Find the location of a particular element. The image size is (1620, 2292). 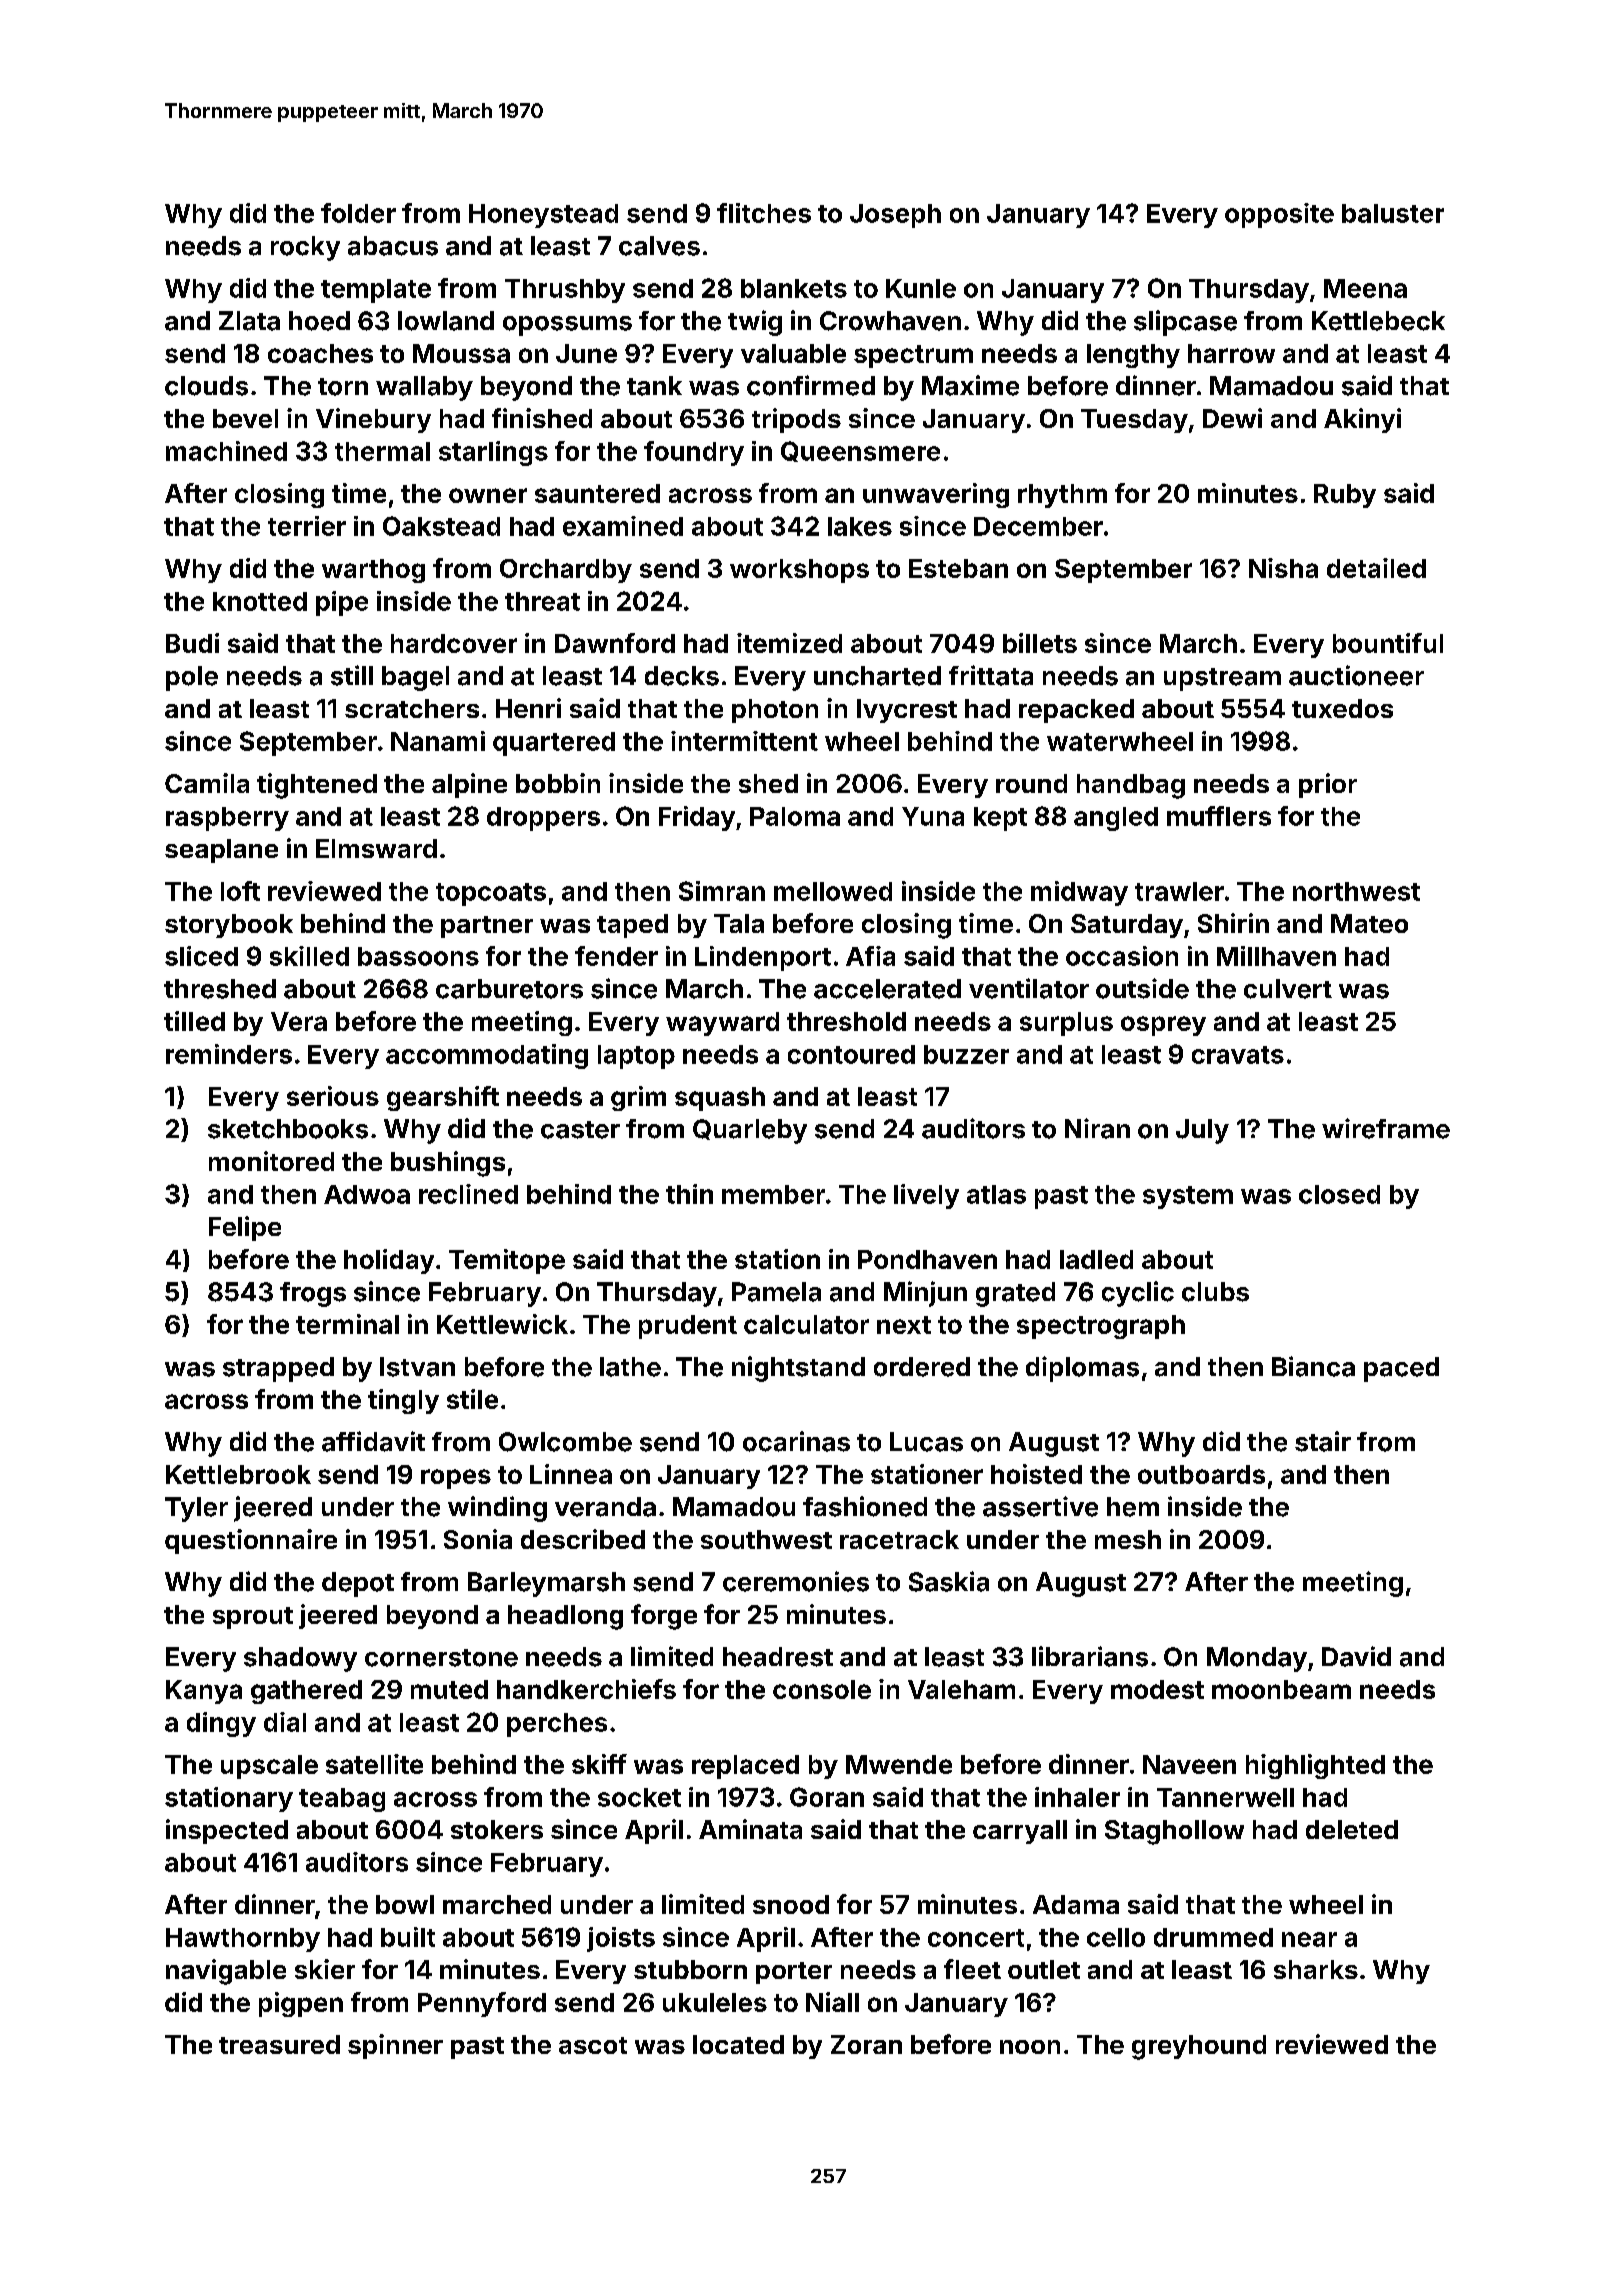

Mateo is located at coordinates (1369, 923).
